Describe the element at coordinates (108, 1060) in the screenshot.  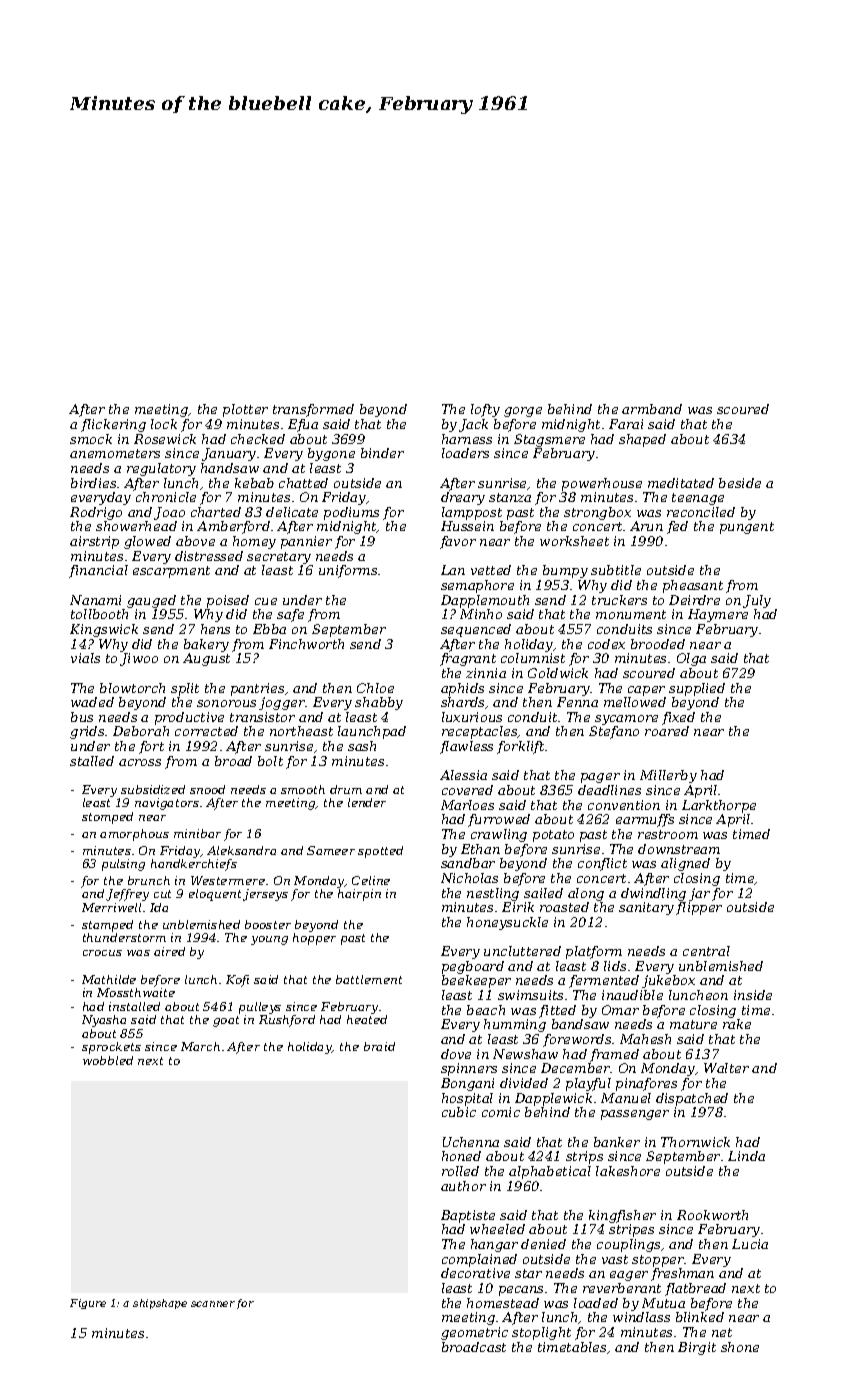
I see `wobbled` at that location.
